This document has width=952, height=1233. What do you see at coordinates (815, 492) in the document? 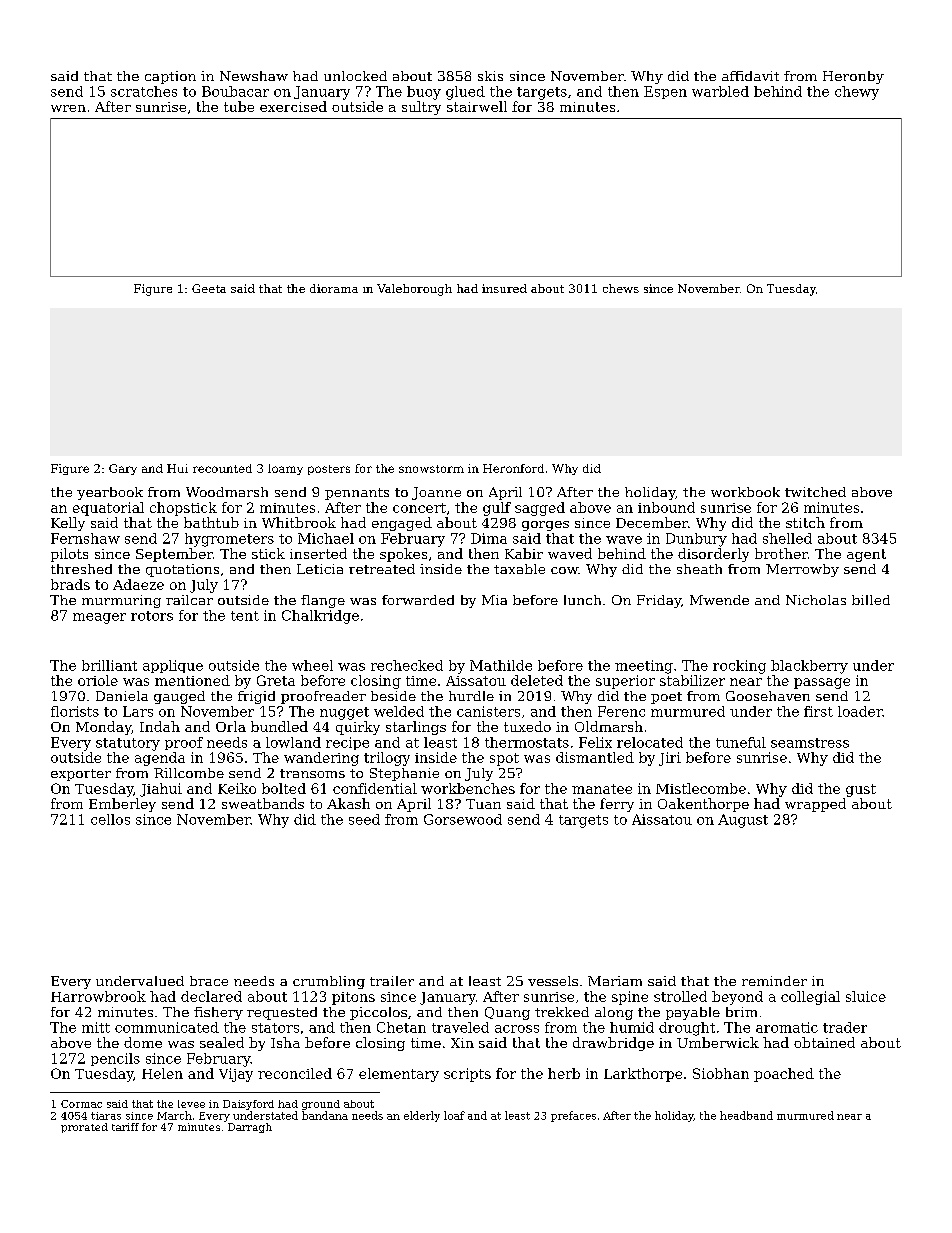
I see `twitched` at bounding box center [815, 492].
